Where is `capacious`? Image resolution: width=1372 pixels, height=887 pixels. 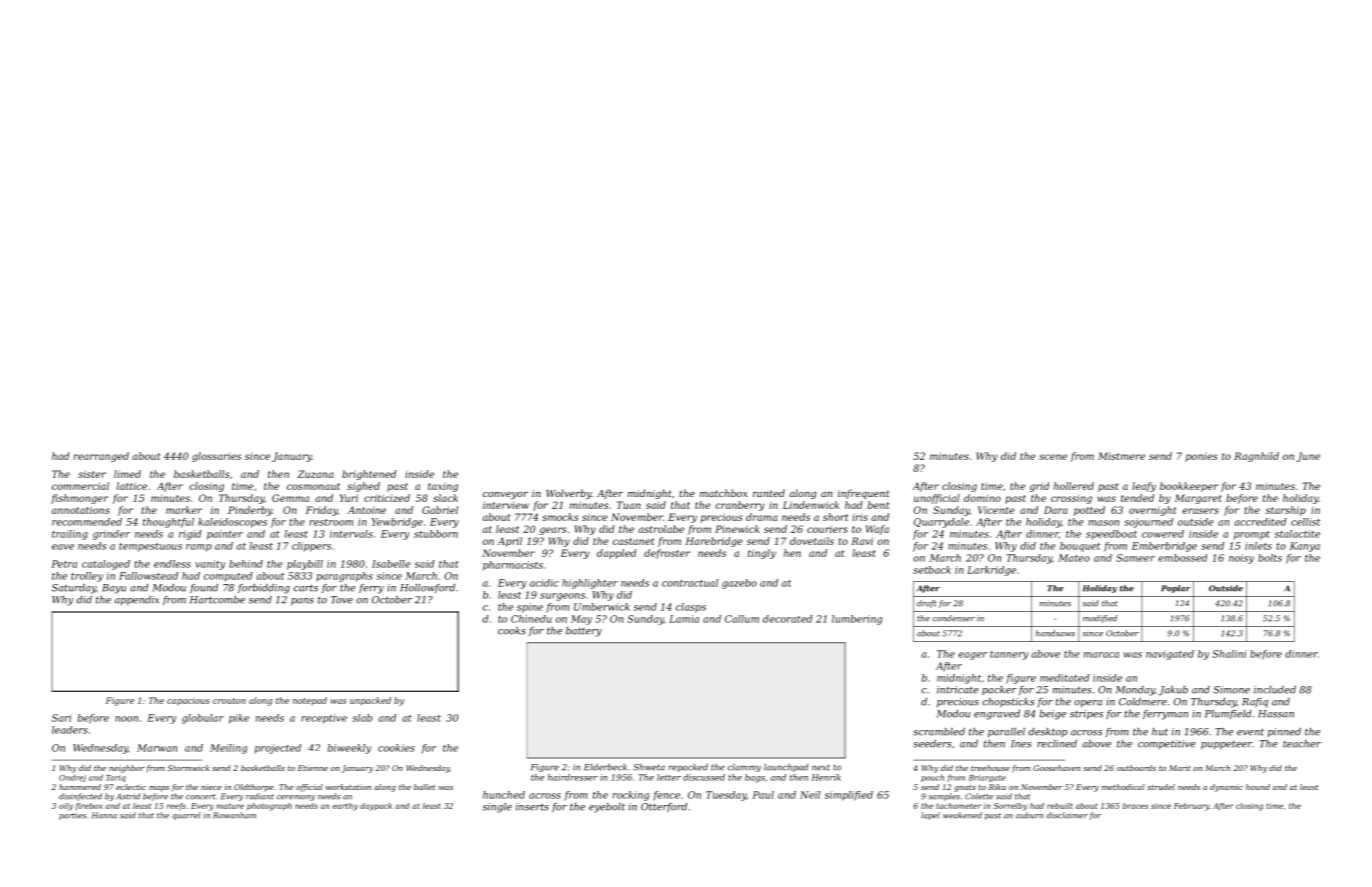
capacious is located at coordinates (188, 702).
